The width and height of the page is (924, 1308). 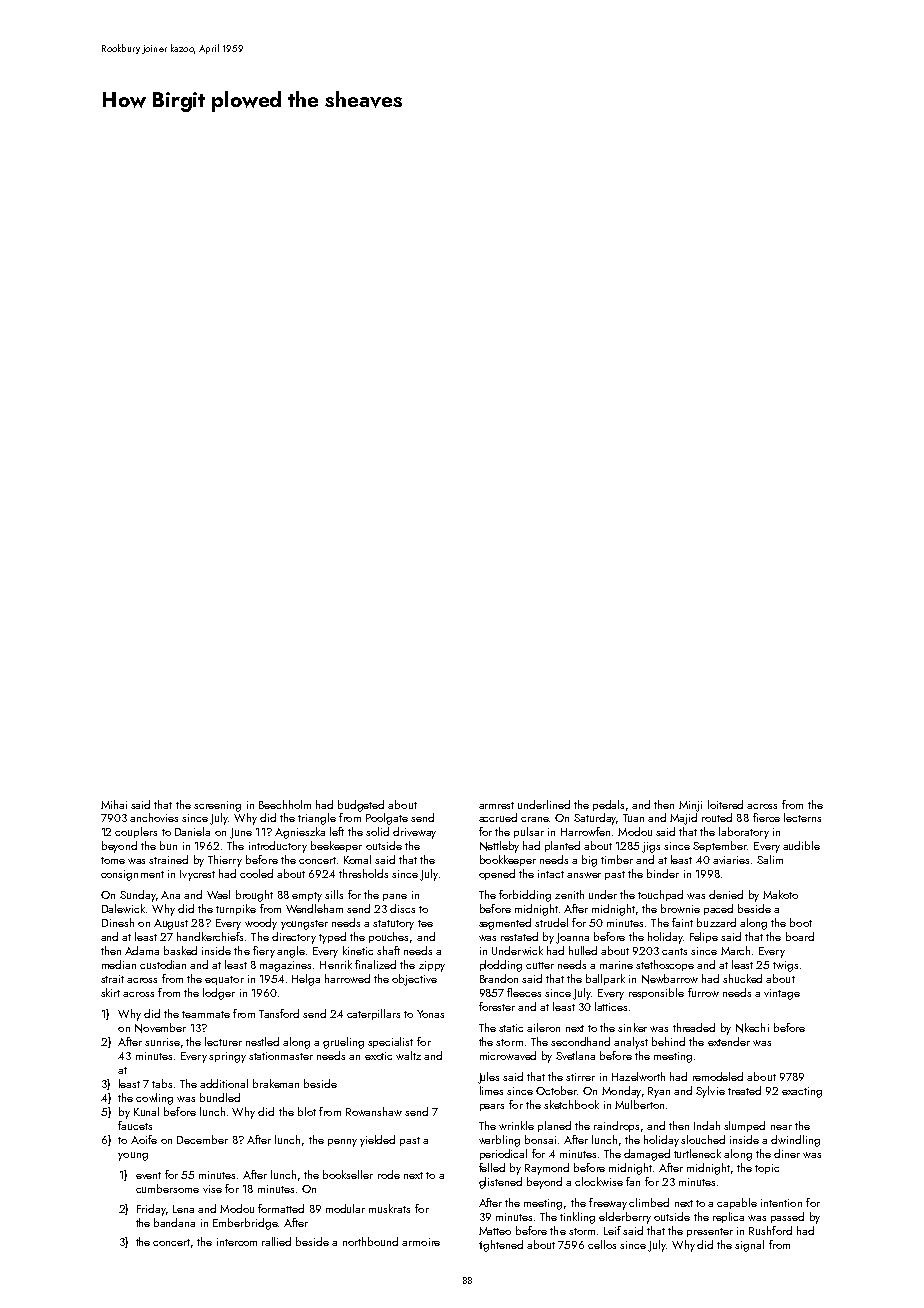 What do you see at coordinates (674, 951) in the page?
I see `cants` at bounding box center [674, 951].
